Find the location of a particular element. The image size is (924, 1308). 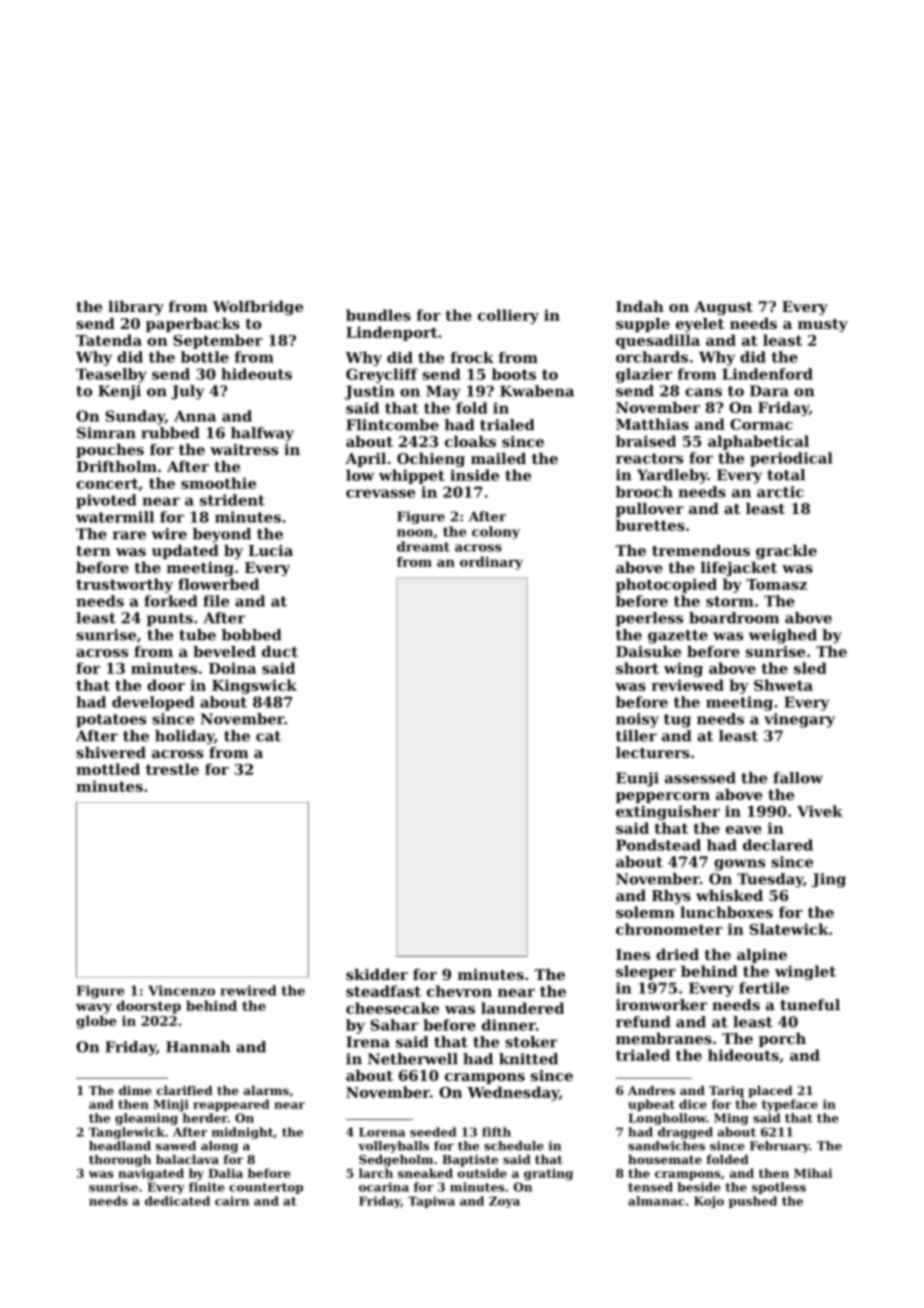

Vincenzo is located at coordinates (181, 990).
